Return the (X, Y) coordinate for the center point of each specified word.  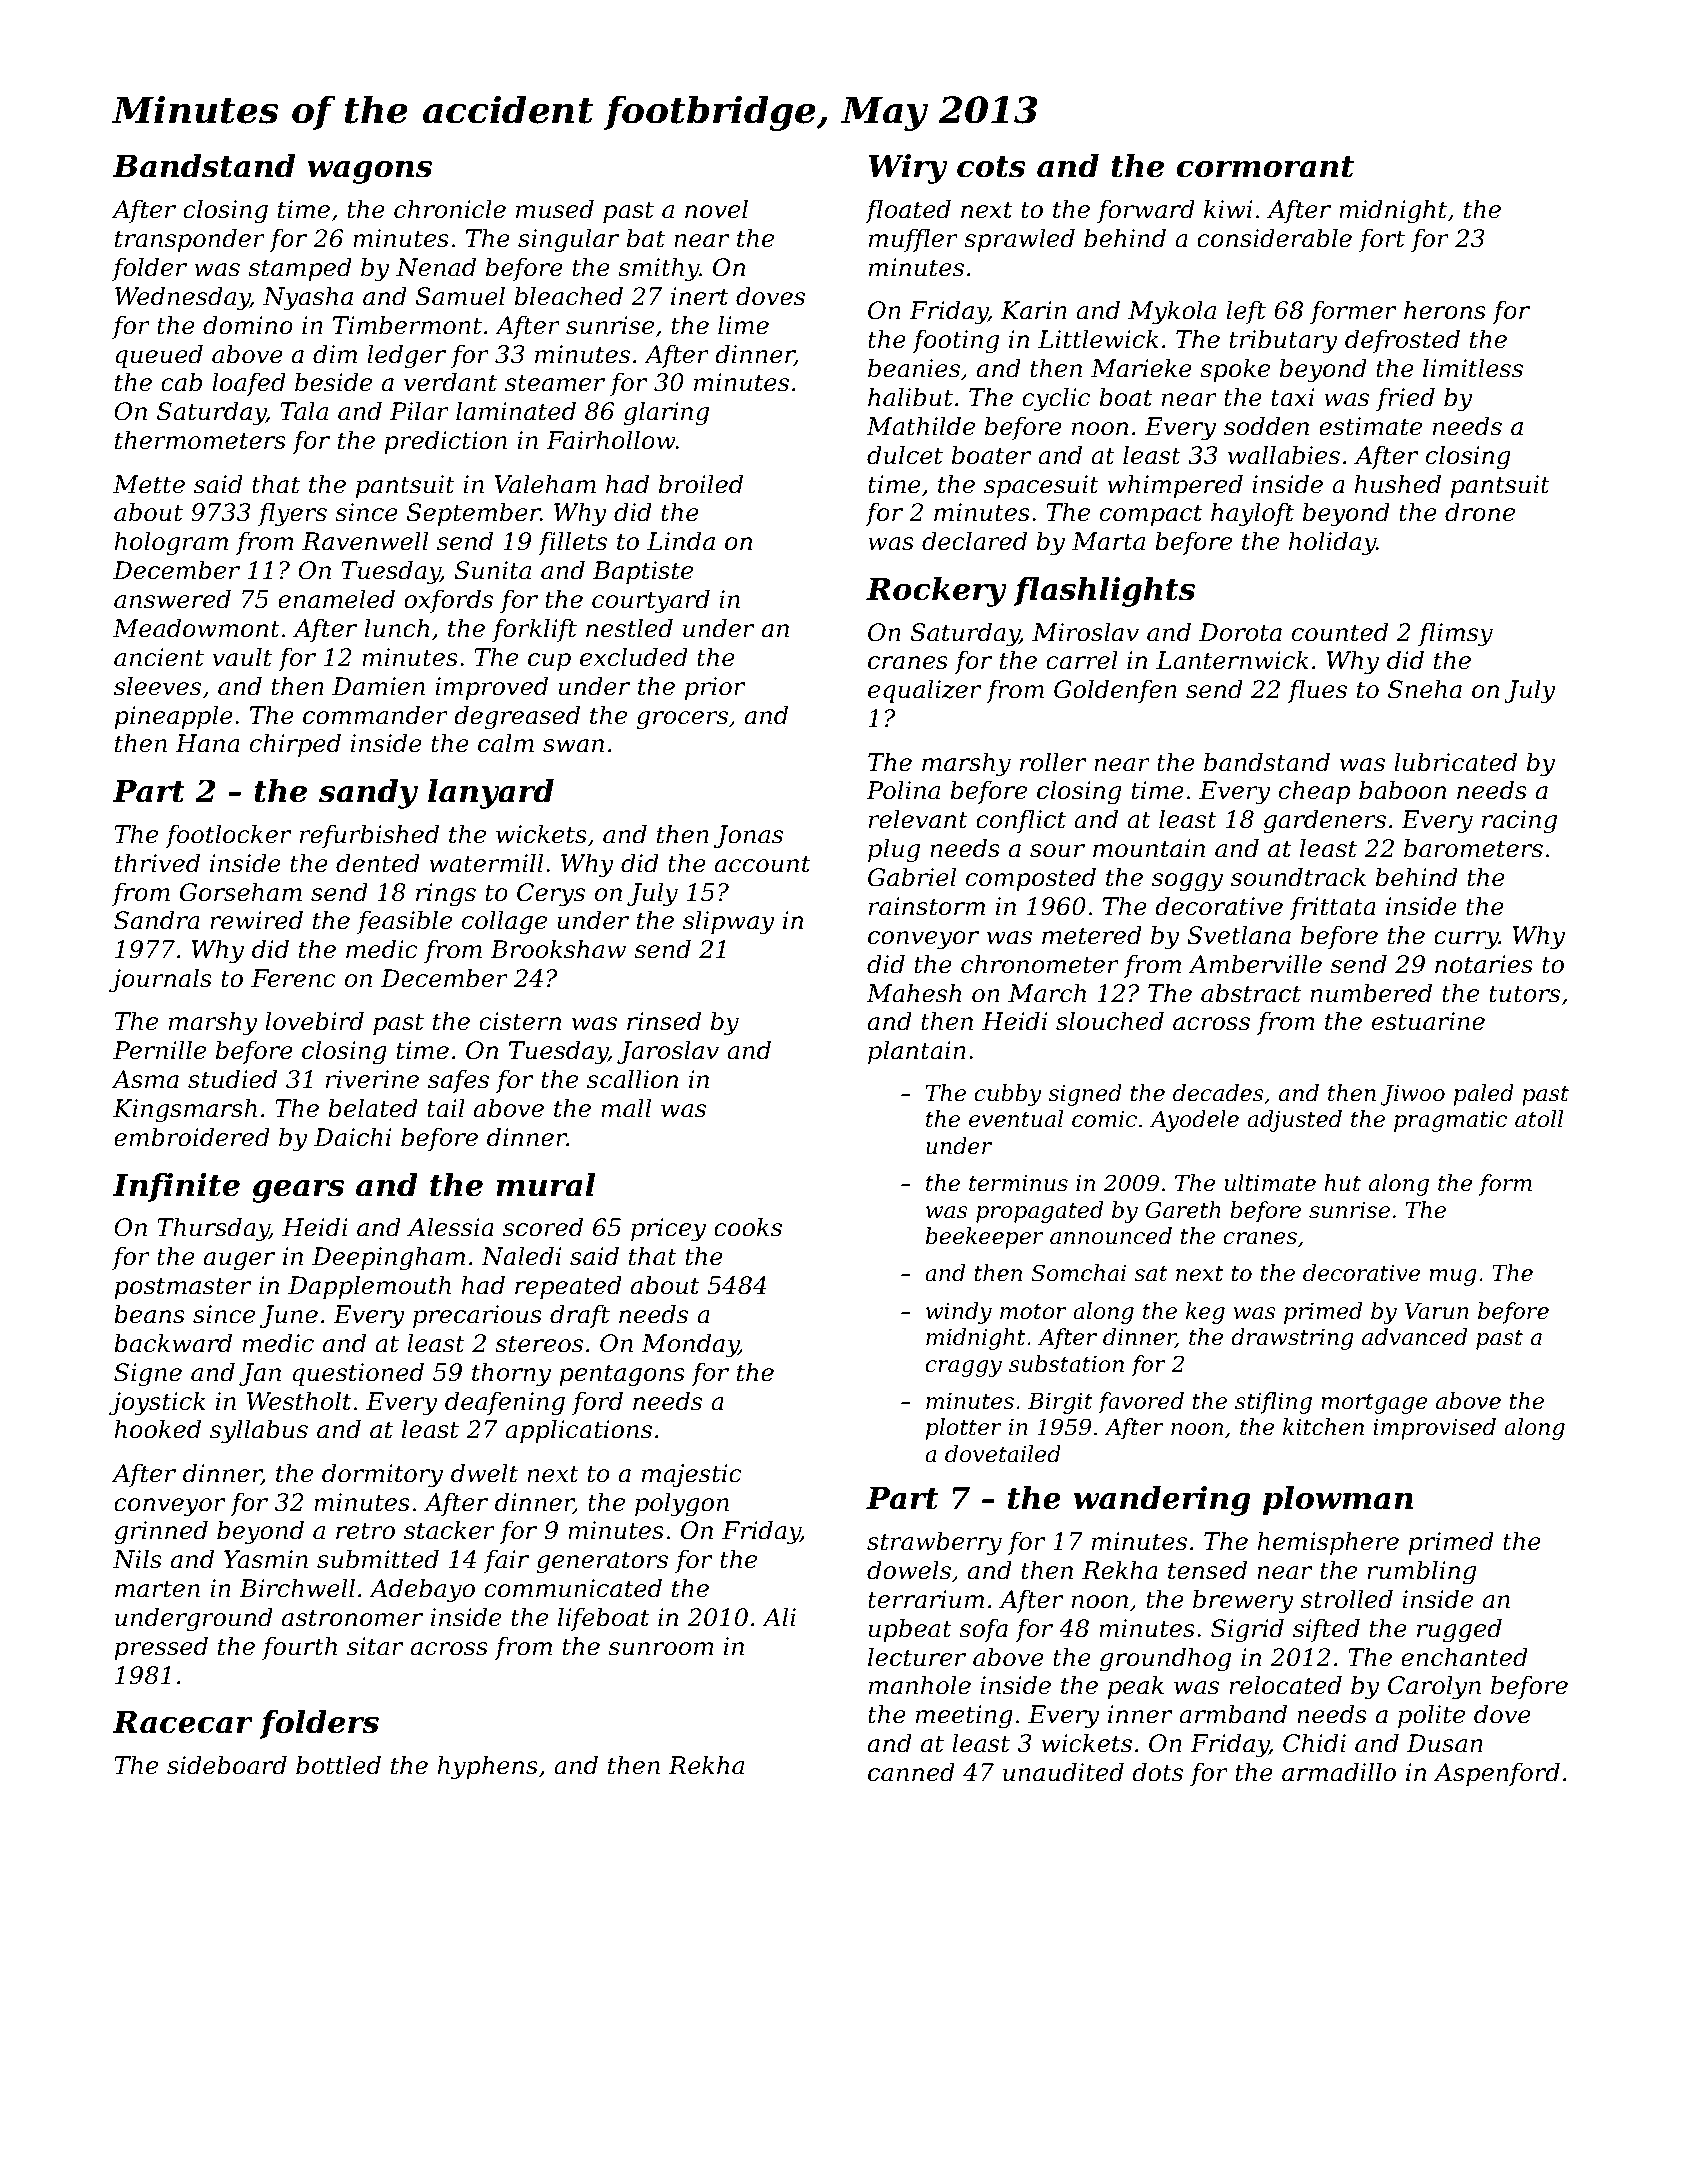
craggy (963, 1368)
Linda (681, 541)
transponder (190, 240)
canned (911, 1772)
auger (239, 1261)
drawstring (1292, 1339)
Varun (1437, 1311)
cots (991, 167)
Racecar (183, 1722)
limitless (1473, 368)
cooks (748, 1227)
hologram (171, 543)
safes (458, 1081)
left (1246, 312)
